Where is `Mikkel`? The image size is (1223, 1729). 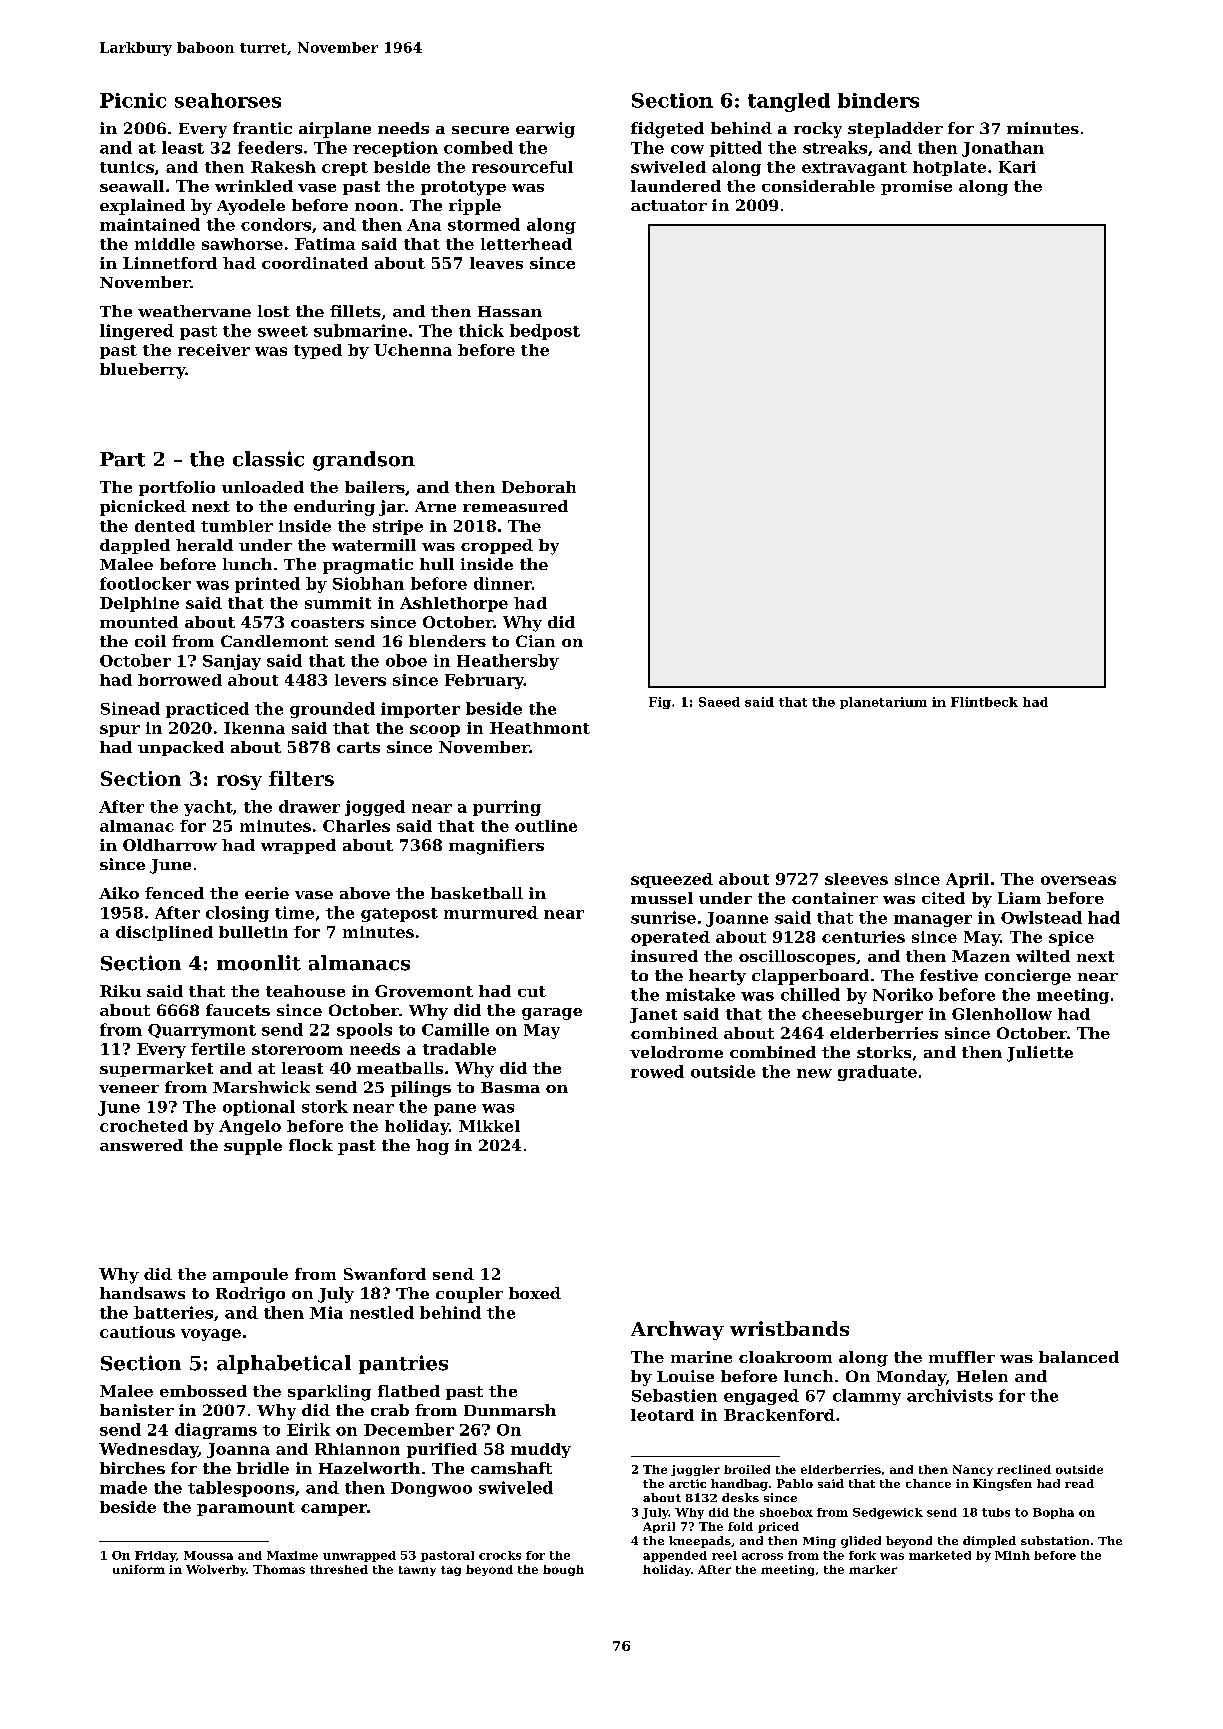 Mikkel is located at coordinates (489, 1126).
